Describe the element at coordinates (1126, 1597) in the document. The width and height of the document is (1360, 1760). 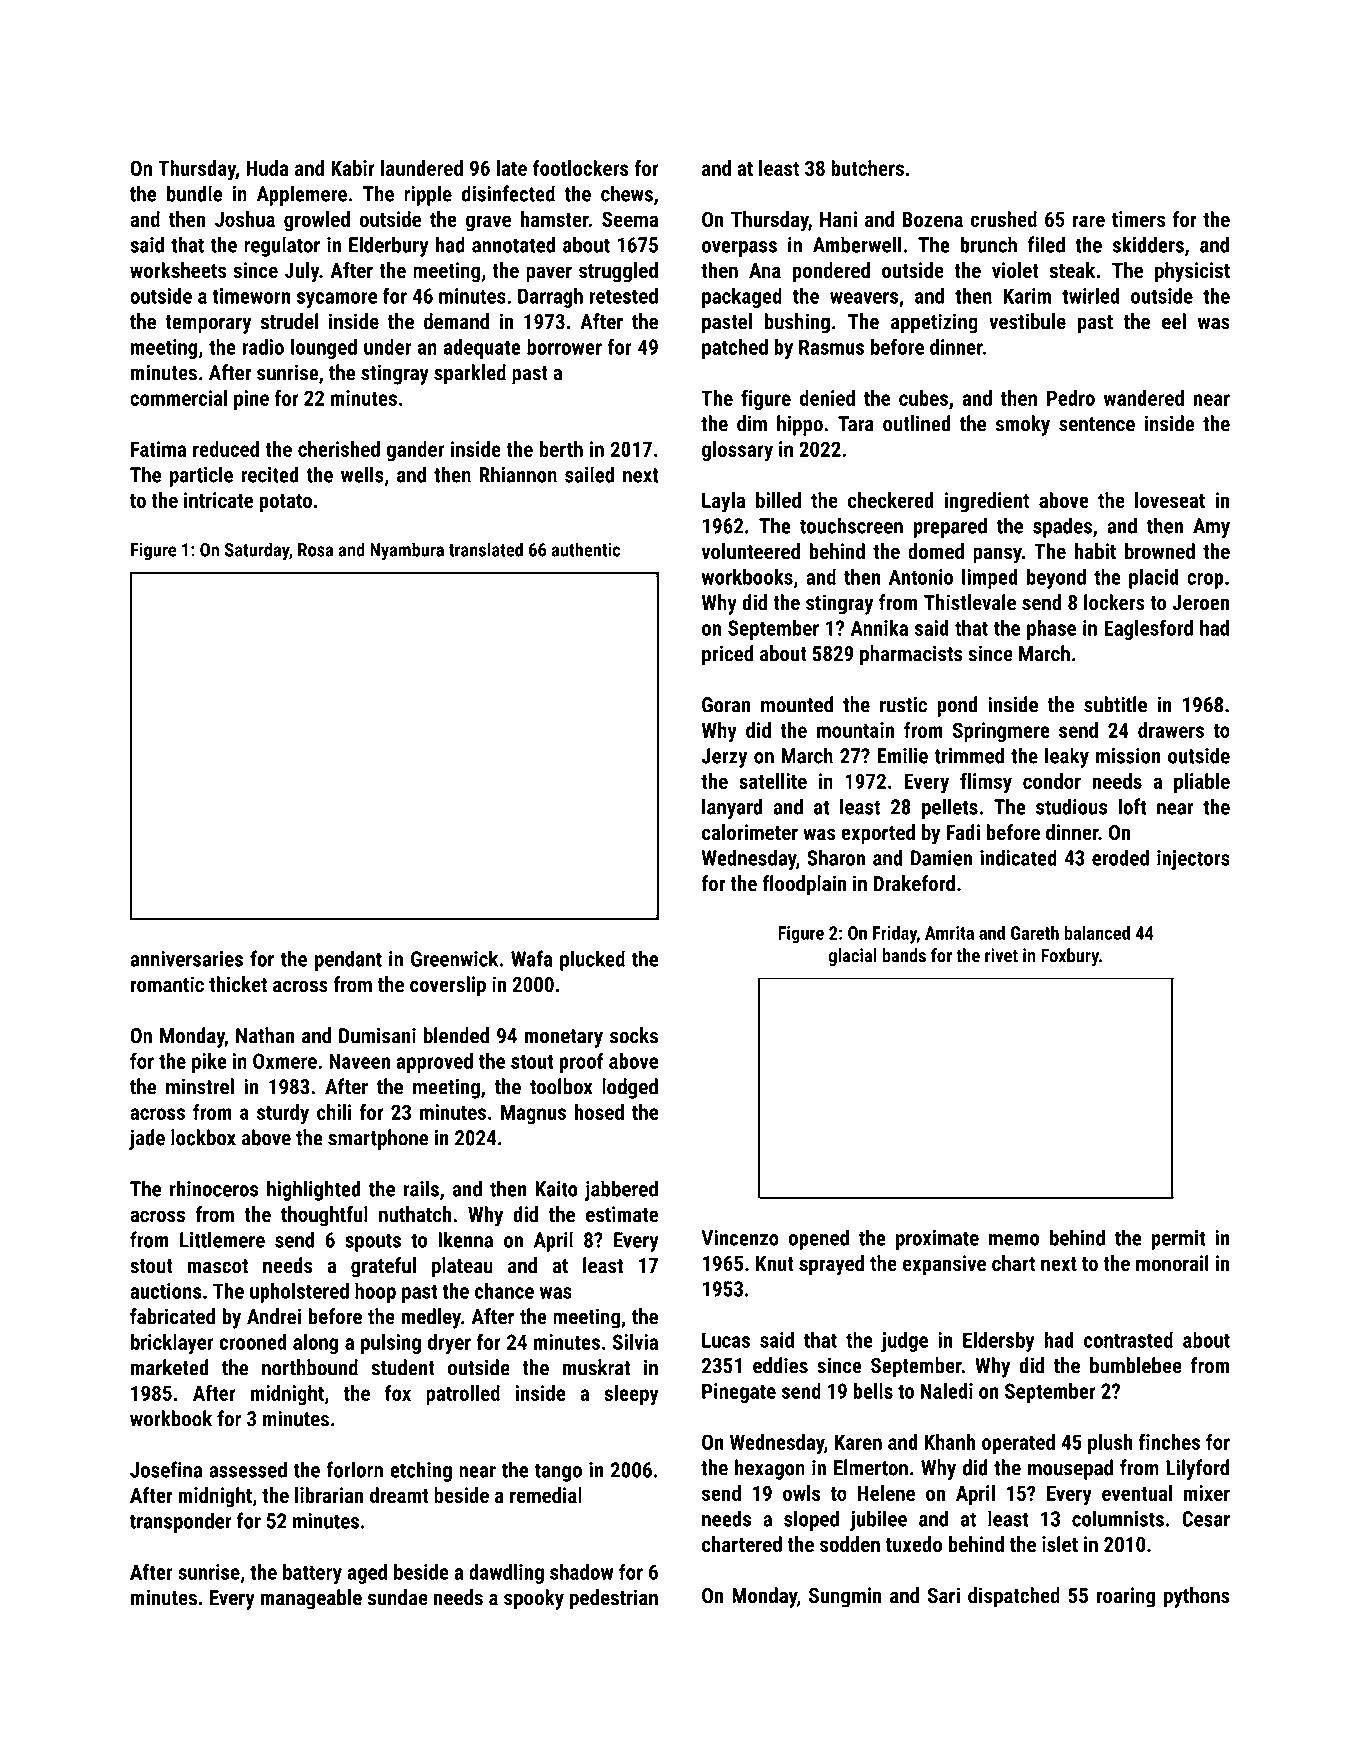
I see `roaring` at that location.
